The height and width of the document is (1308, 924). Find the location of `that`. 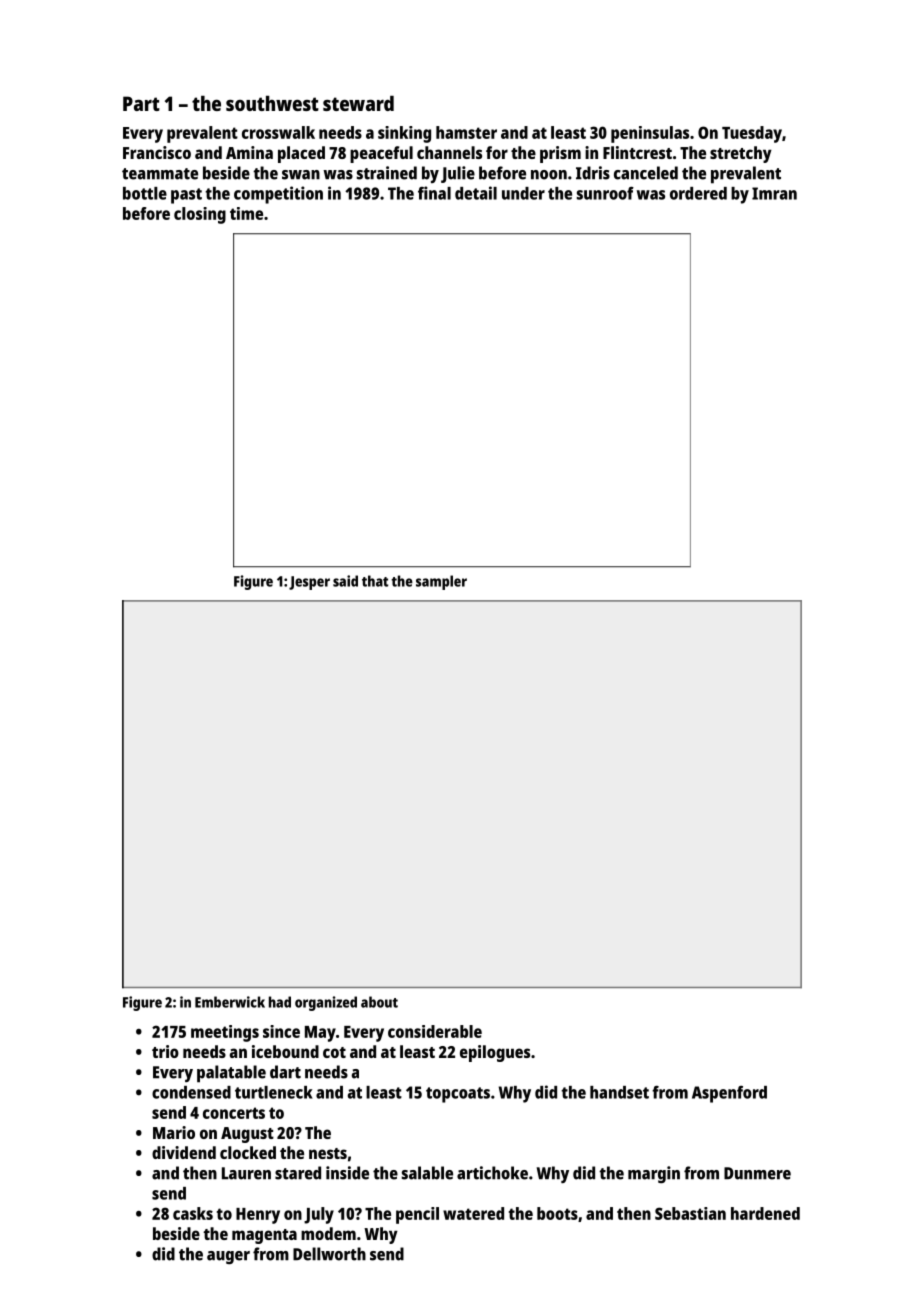

that is located at coordinates (375, 581).
